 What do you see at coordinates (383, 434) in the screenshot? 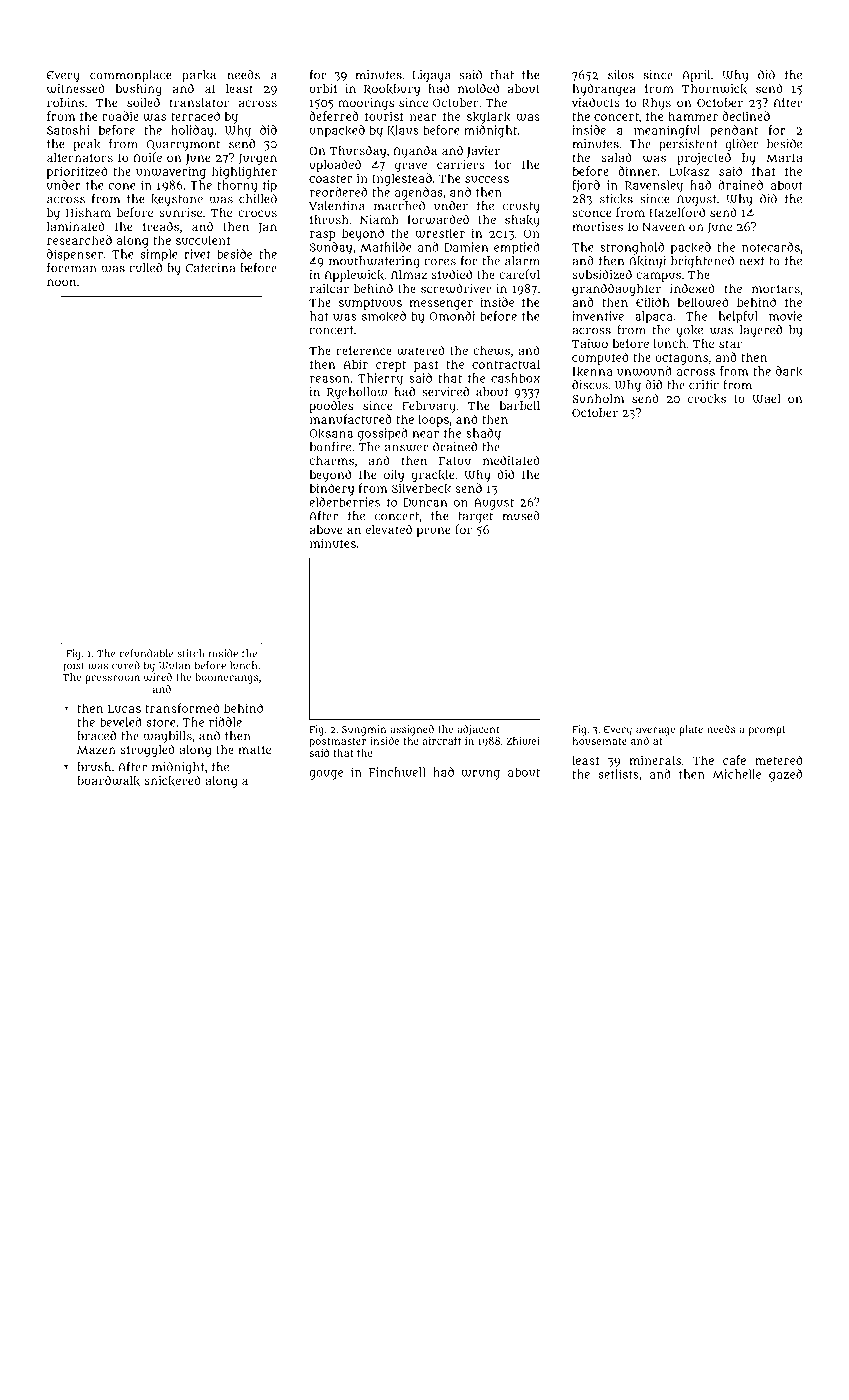
I see `gossiped` at bounding box center [383, 434].
